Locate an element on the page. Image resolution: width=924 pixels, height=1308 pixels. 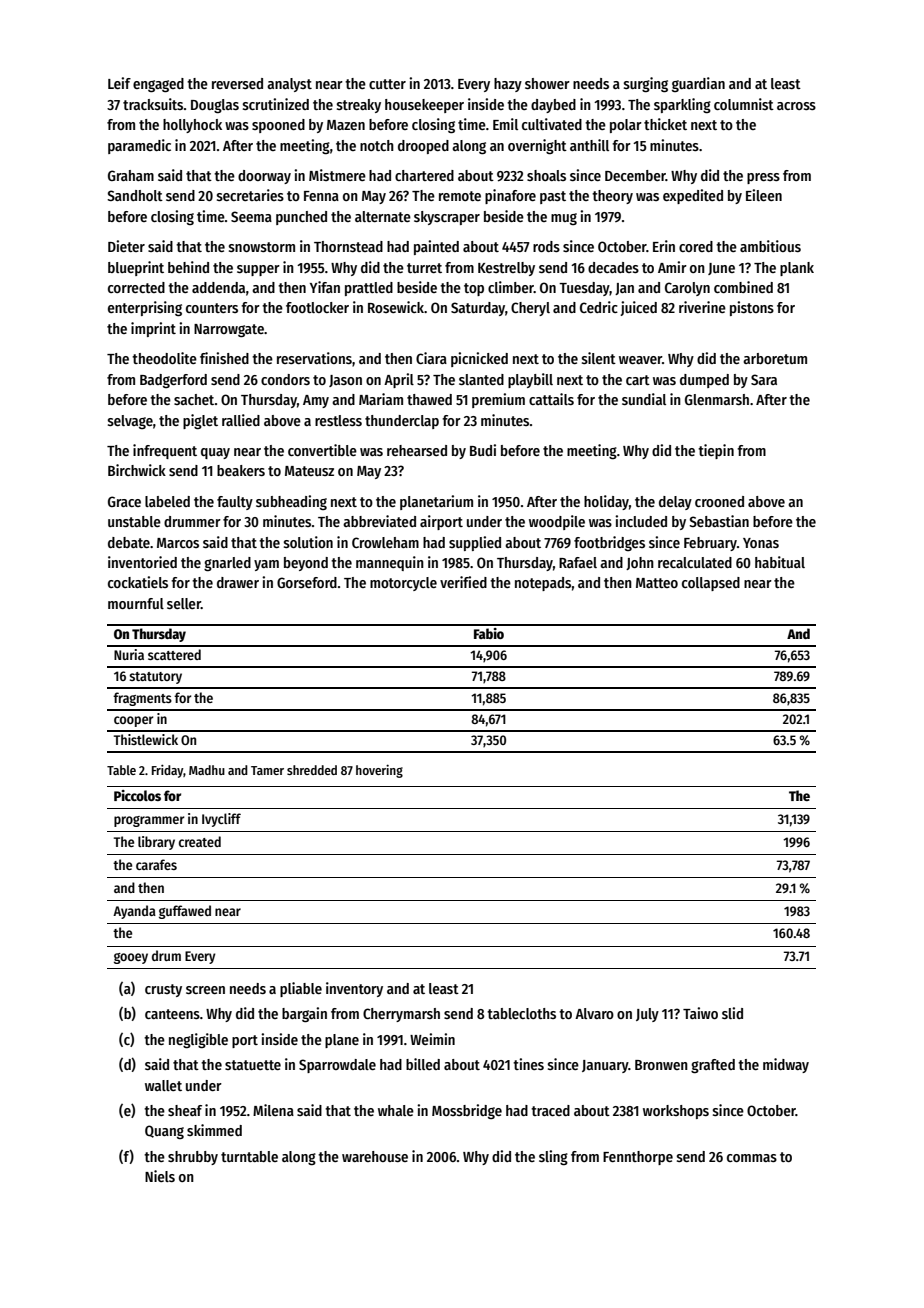
bargain is located at coordinates (304, 1014).
